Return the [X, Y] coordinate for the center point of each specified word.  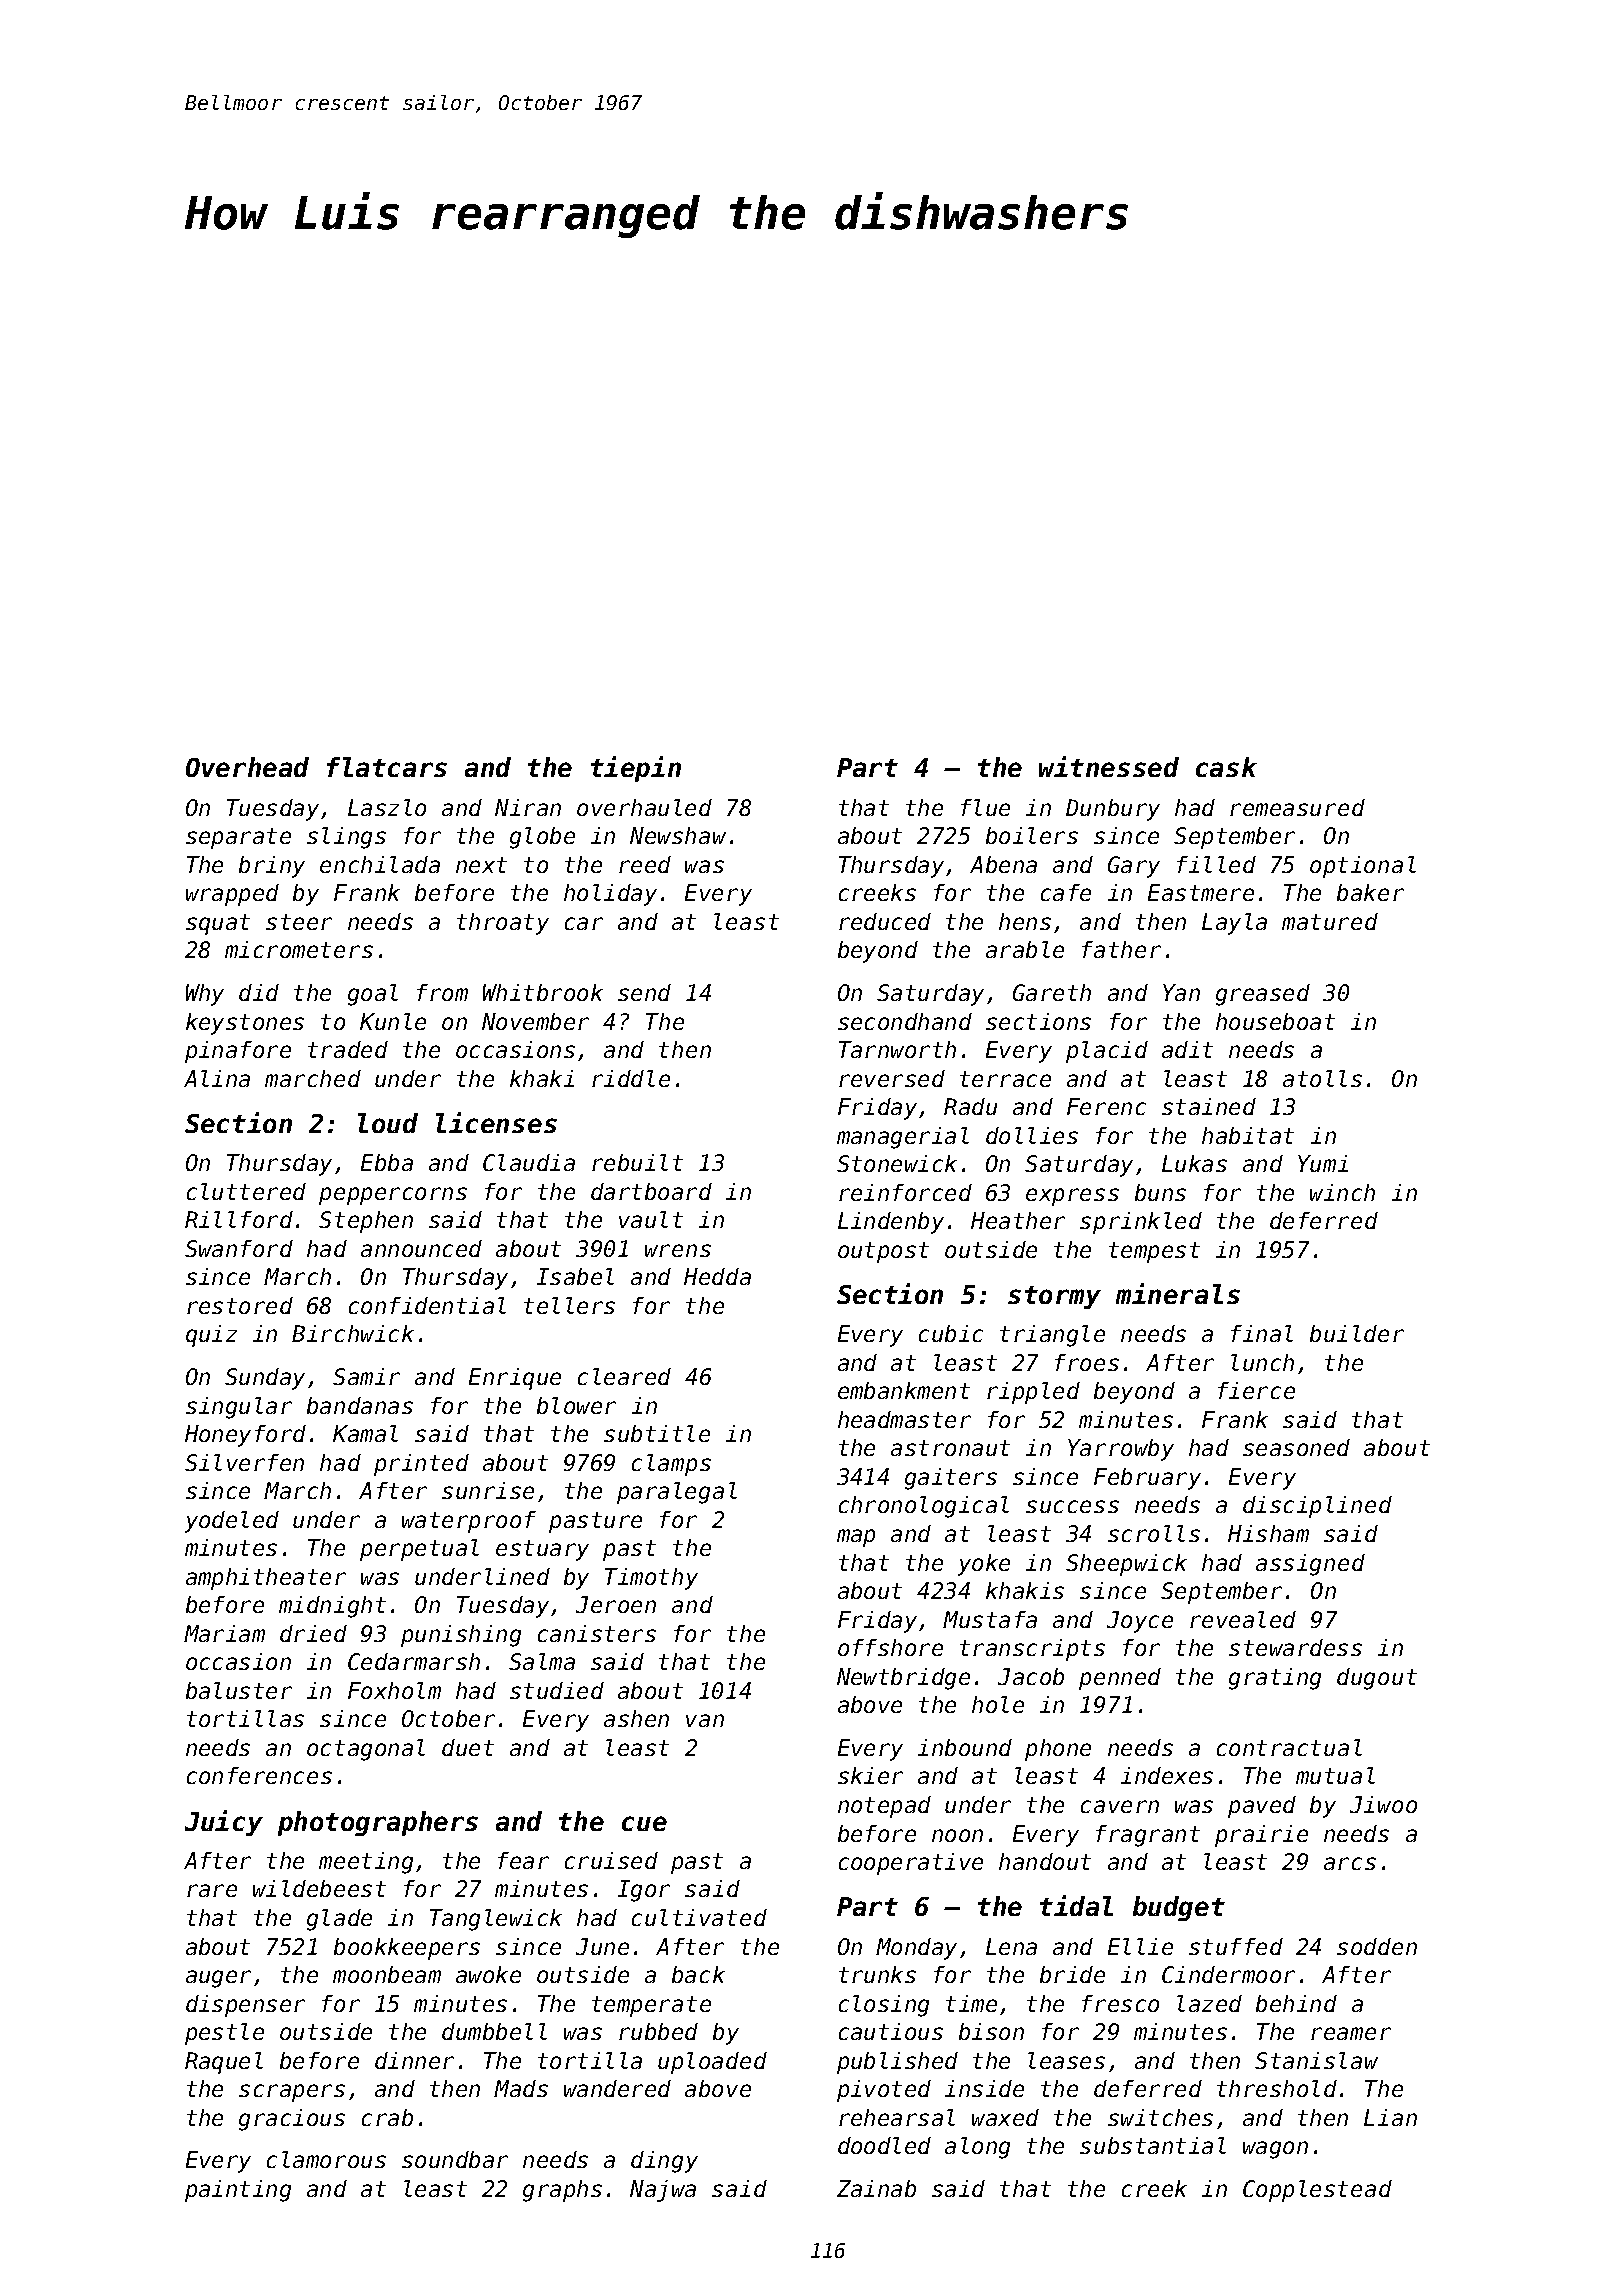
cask [1226, 767]
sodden [1377, 1946]
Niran [528, 807]
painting [238, 2191]
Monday [916, 1949]
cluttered [246, 1191]
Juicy [224, 1823]
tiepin [636, 769]
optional [1363, 867]
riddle [631, 1078]
